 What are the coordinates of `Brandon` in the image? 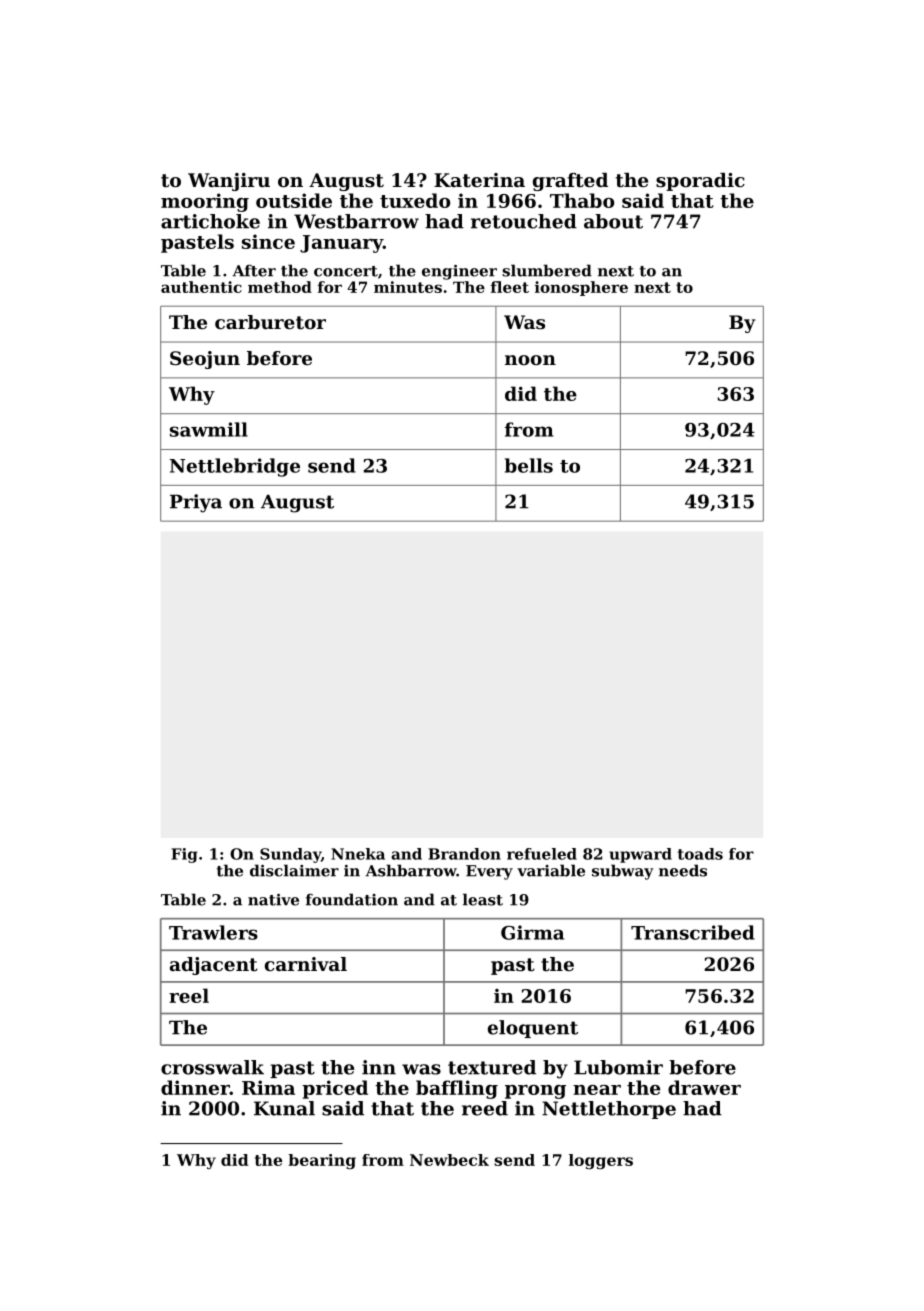 It's located at (464, 854).
